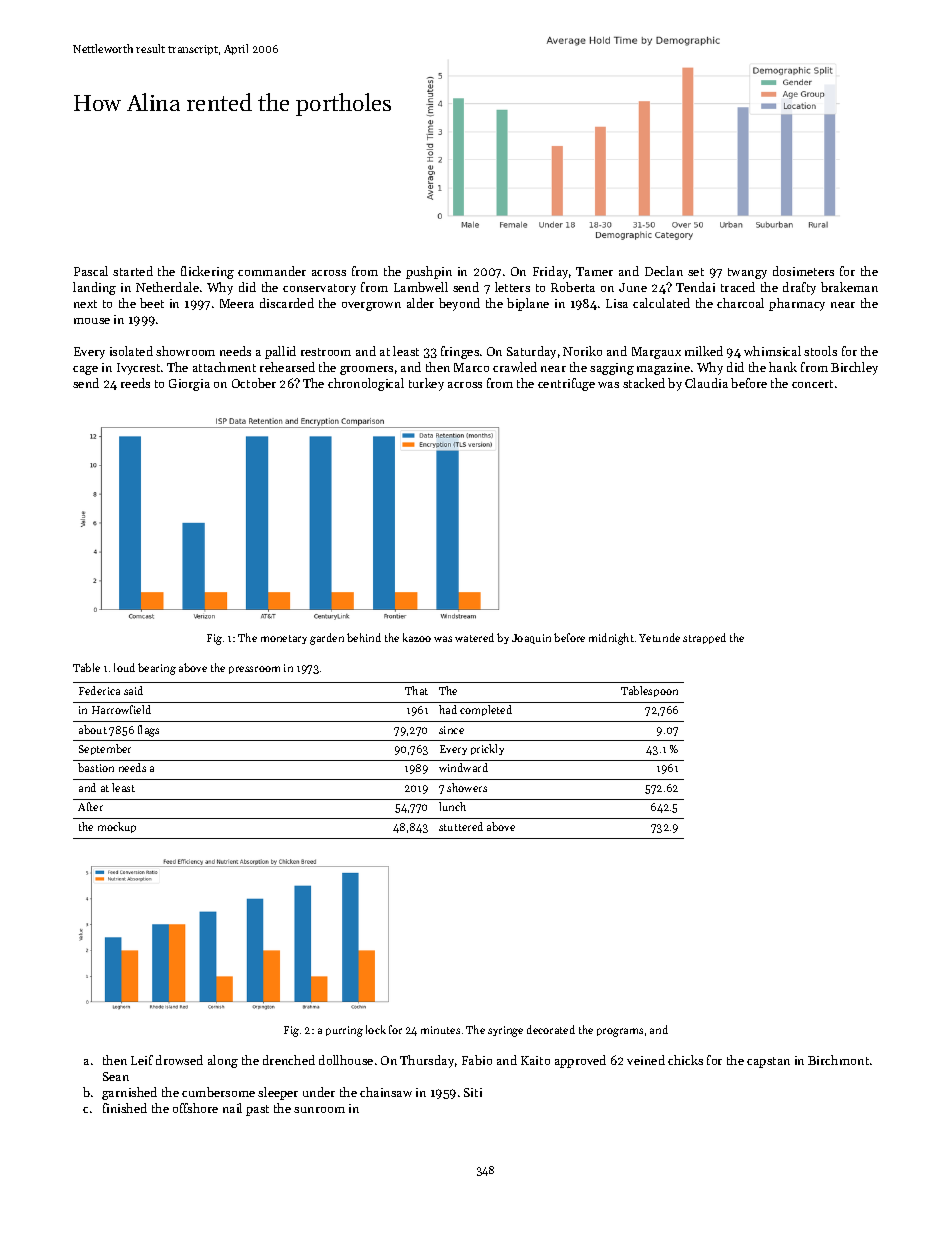  What do you see at coordinates (473, 1092) in the document?
I see `Siti` at bounding box center [473, 1092].
